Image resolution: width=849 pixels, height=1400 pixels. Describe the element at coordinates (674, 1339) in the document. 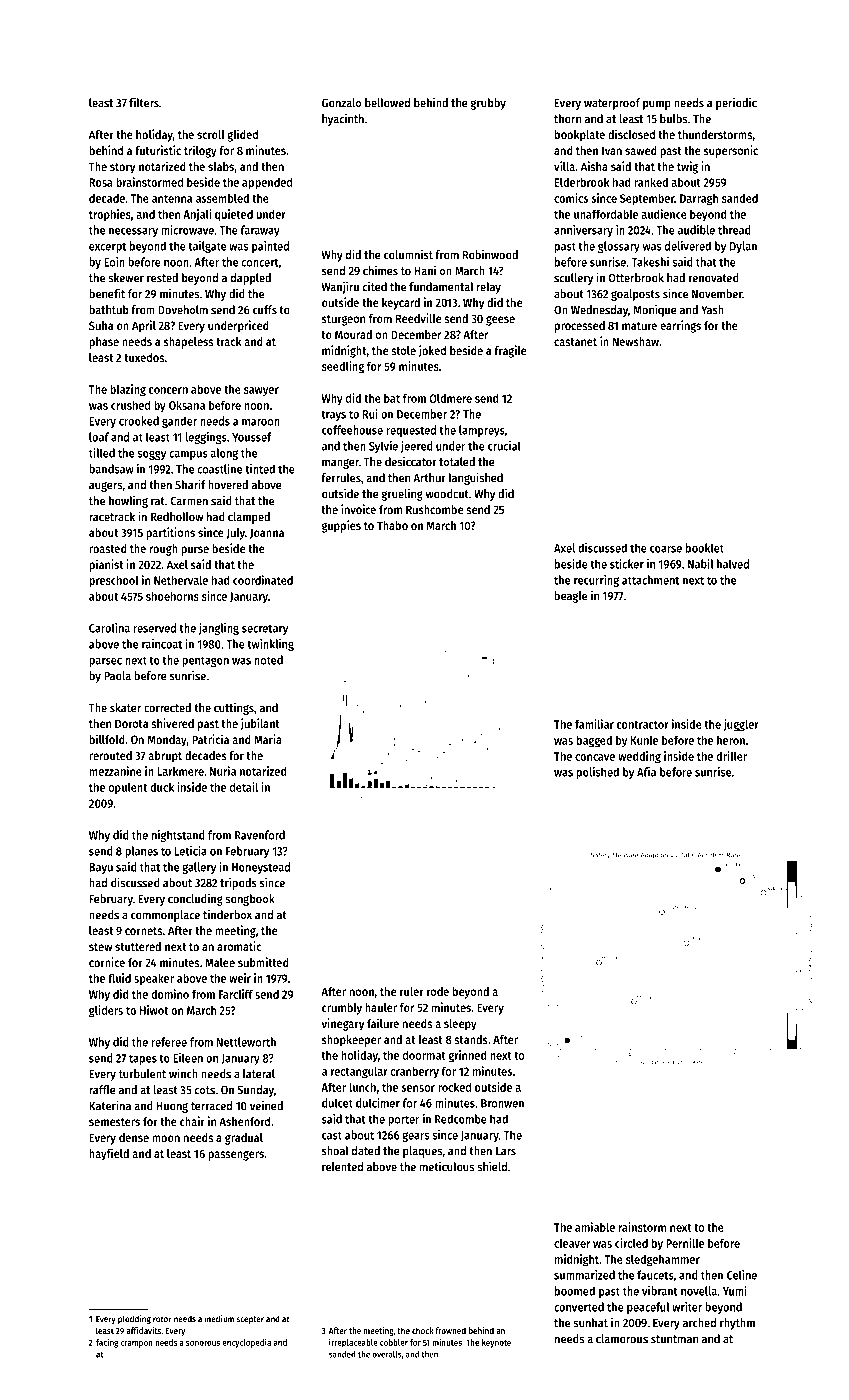

I see `stuntman` at that location.
